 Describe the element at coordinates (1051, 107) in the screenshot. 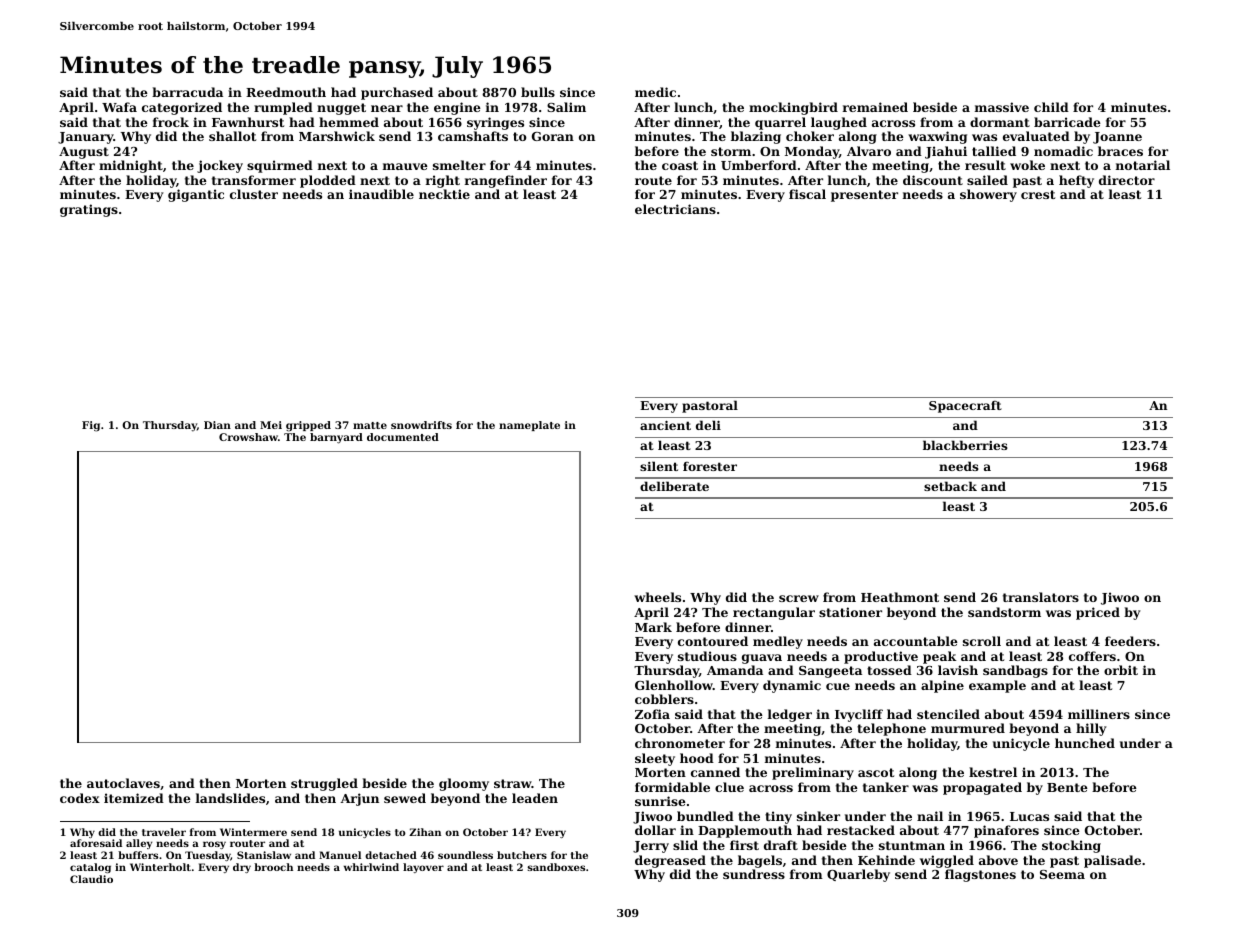

I see `child` at that location.
